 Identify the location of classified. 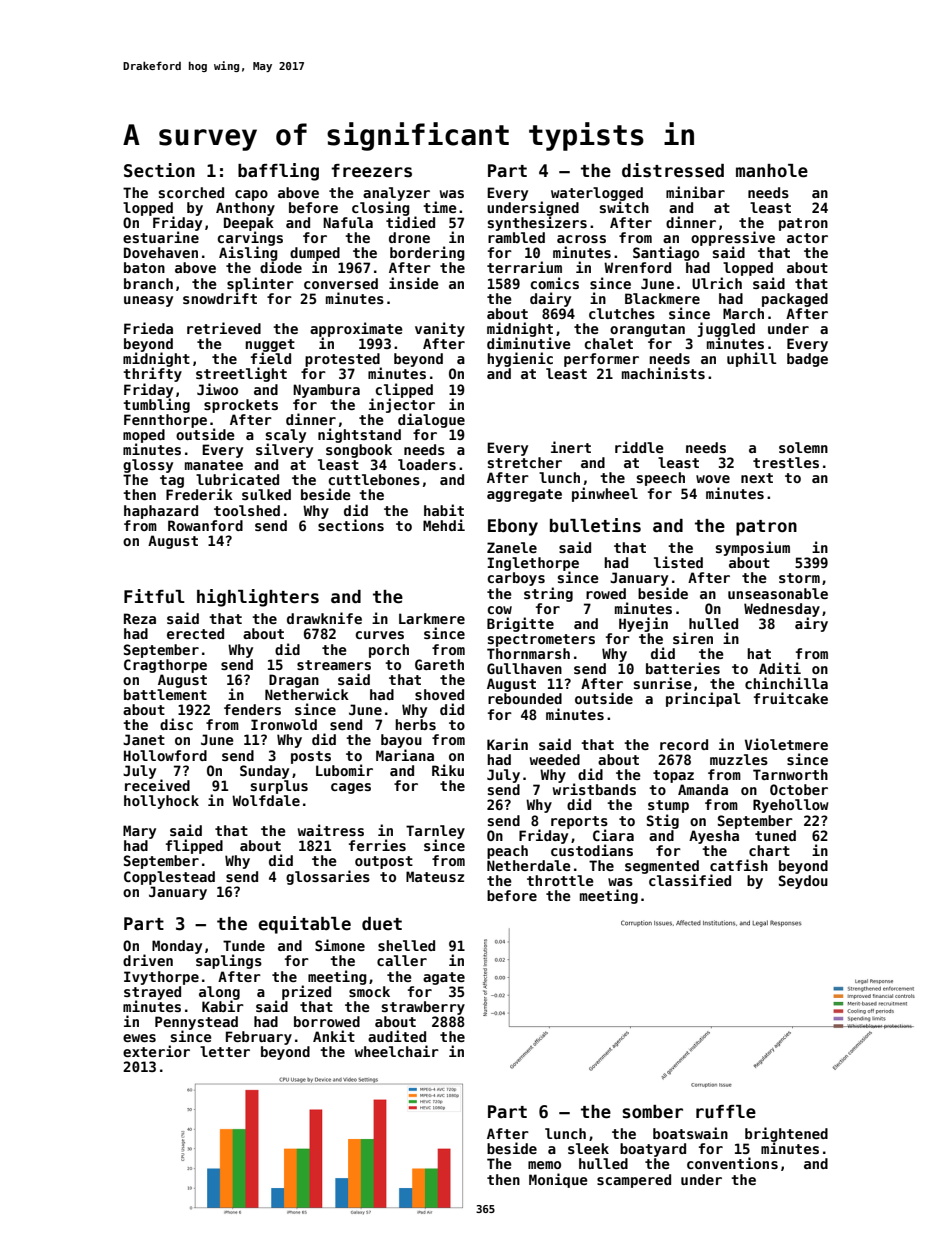
(690, 880).
